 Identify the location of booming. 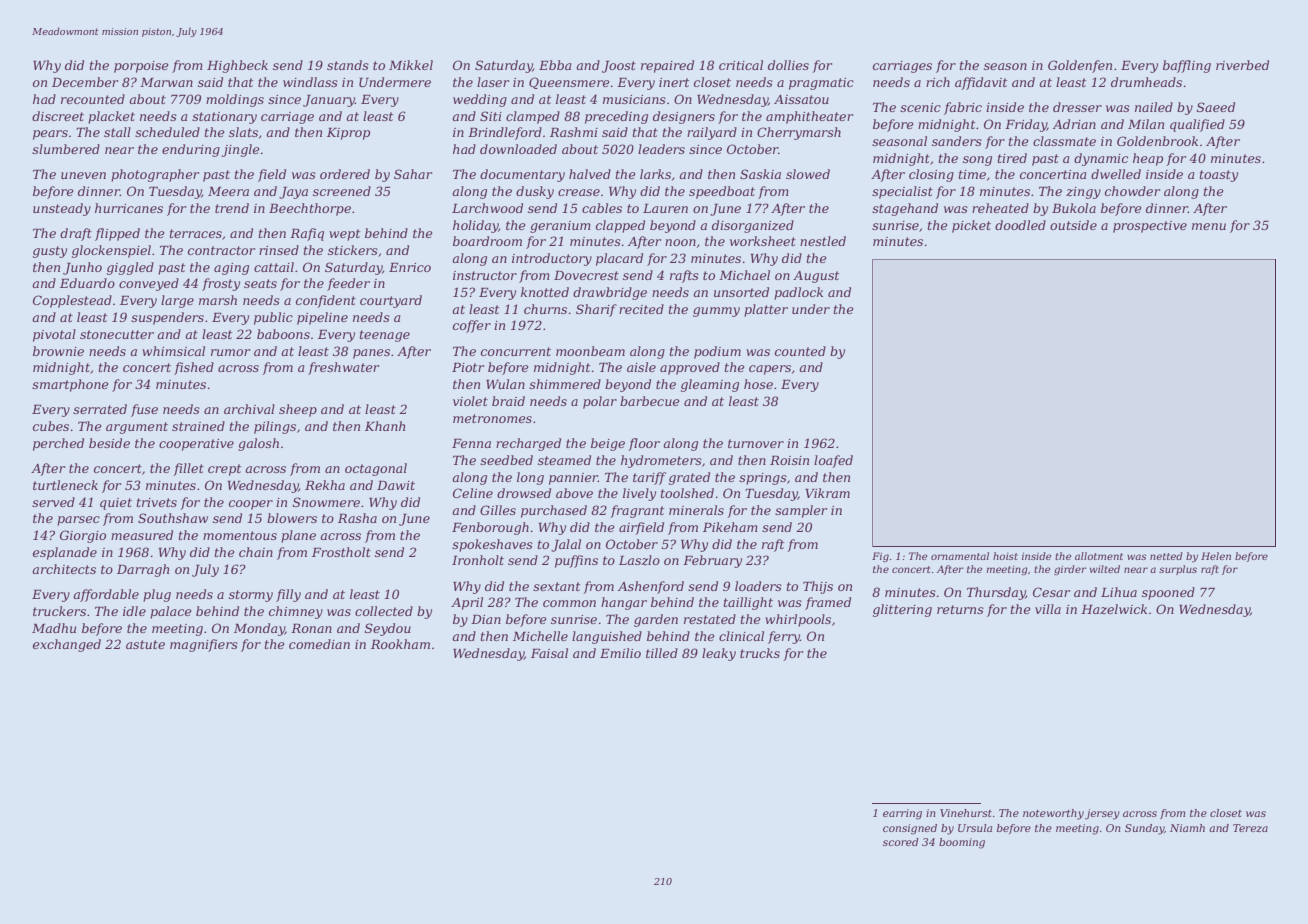
(962, 843).
